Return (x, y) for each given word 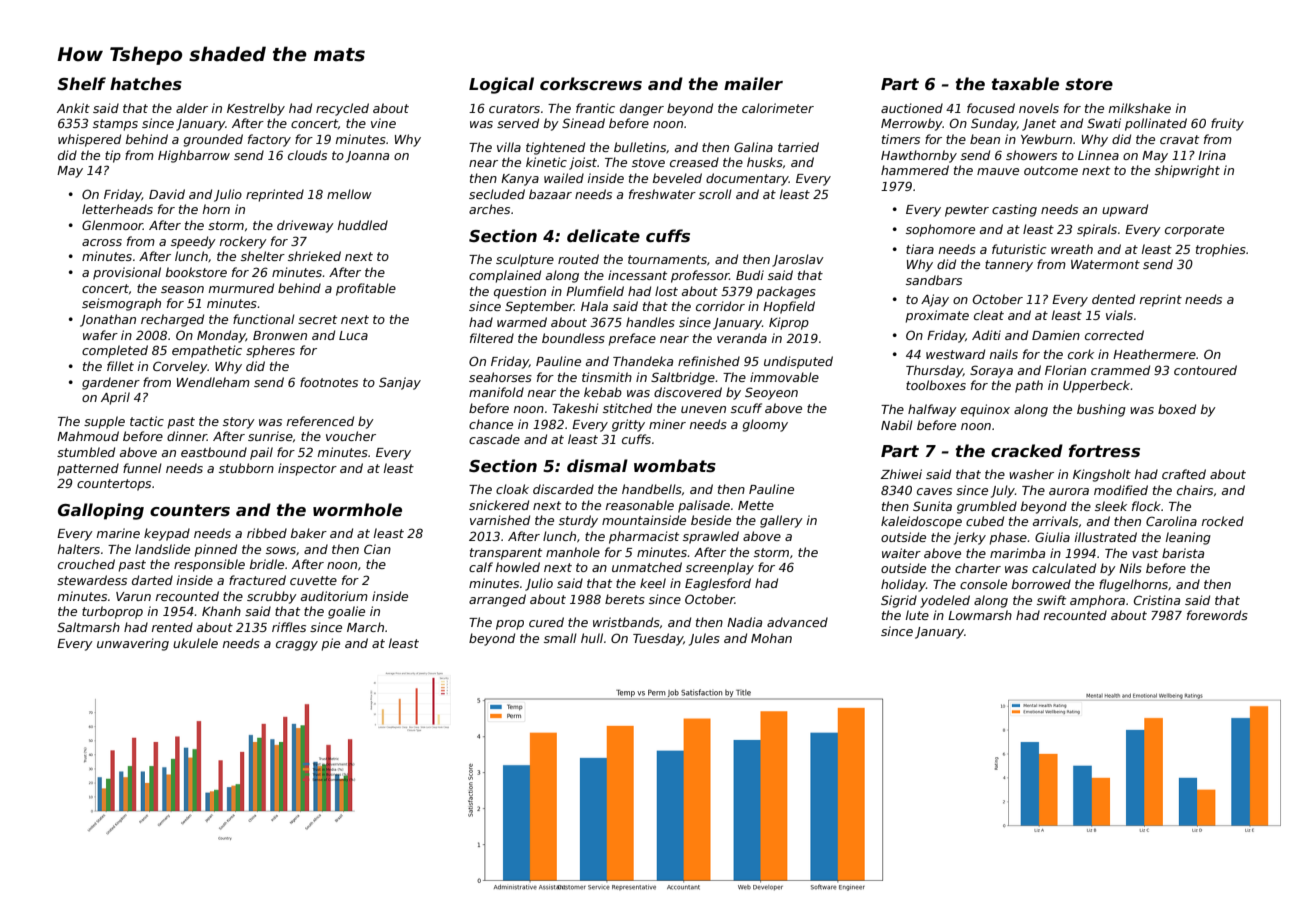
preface (632, 339)
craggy (297, 646)
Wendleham (213, 382)
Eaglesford (718, 584)
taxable (1025, 84)
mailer (753, 83)
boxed (1177, 409)
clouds (307, 155)
